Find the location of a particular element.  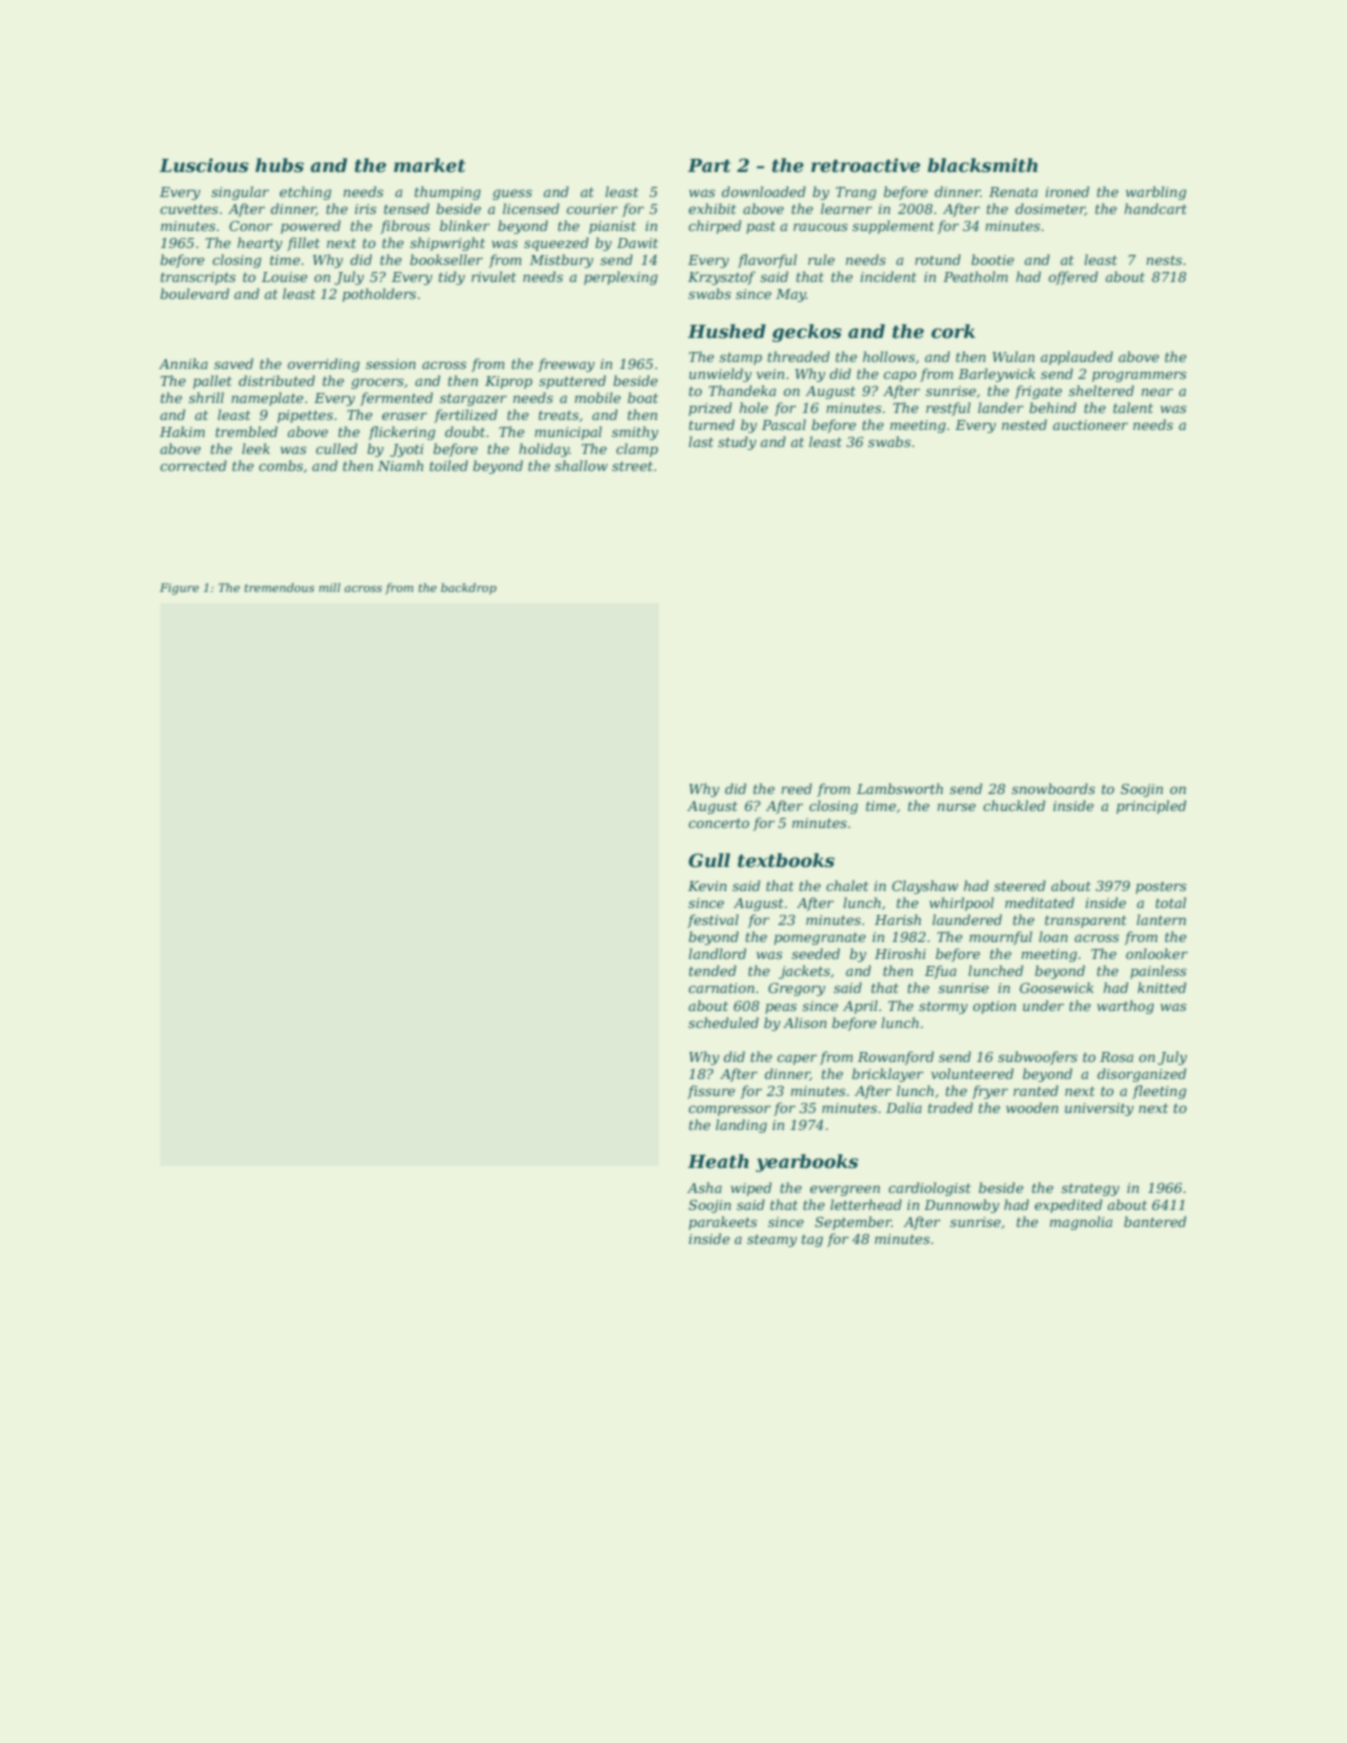

auctioneer is located at coordinates (1090, 425).
